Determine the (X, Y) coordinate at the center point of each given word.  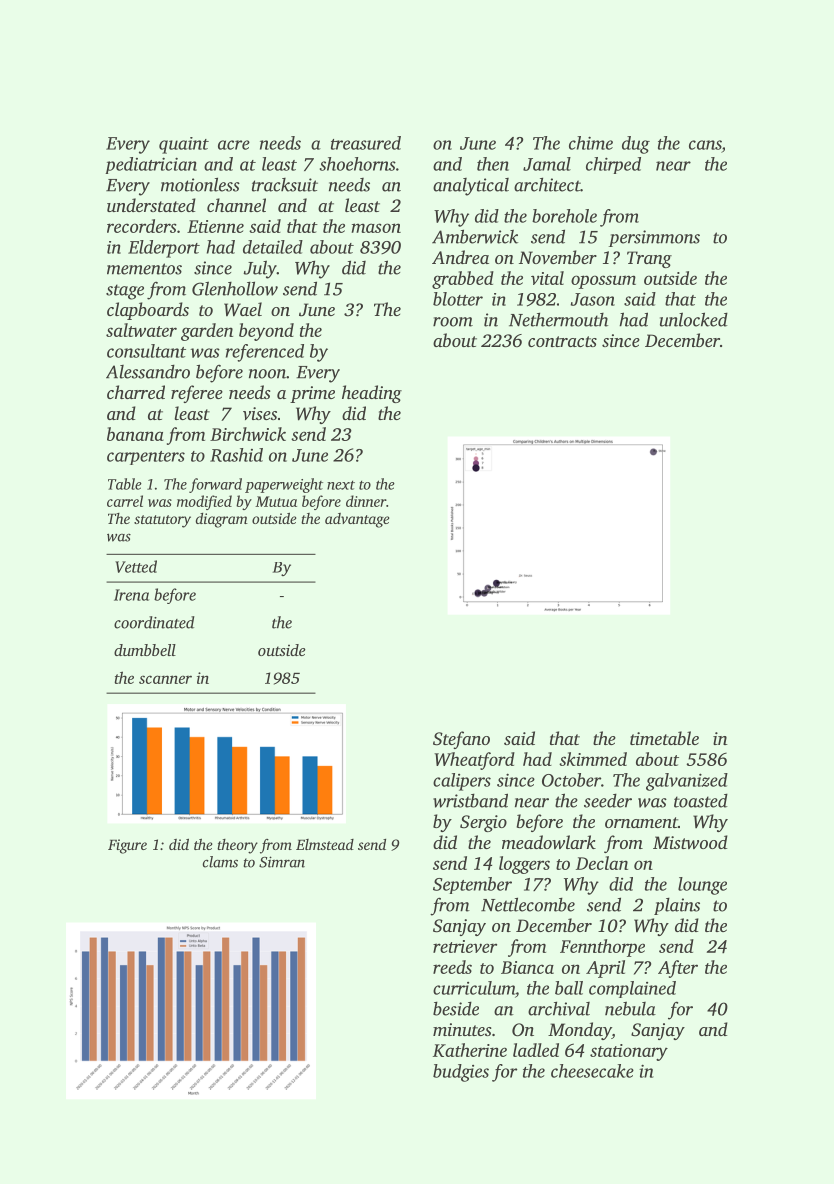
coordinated (154, 622)
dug (636, 145)
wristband (470, 800)
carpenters (146, 458)
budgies (461, 1073)
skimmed (593, 759)
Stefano (461, 740)
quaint (184, 145)
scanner (165, 679)
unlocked (694, 319)
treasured (366, 143)
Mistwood (690, 842)
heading (372, 394)
